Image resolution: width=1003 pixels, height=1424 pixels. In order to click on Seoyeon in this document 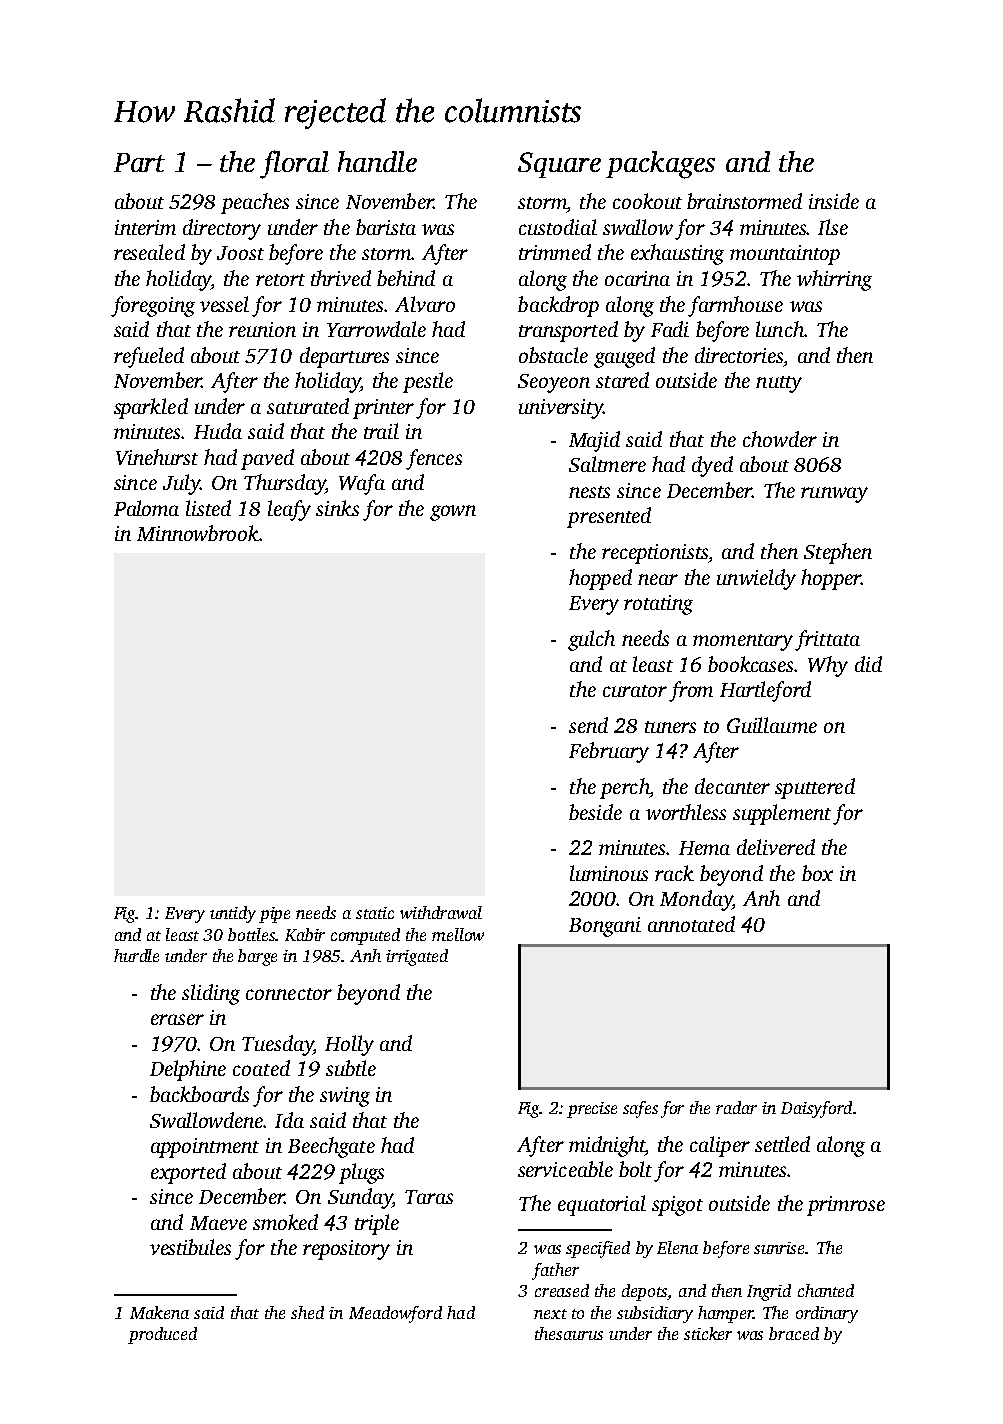, I will do `click(554, 383)`.
